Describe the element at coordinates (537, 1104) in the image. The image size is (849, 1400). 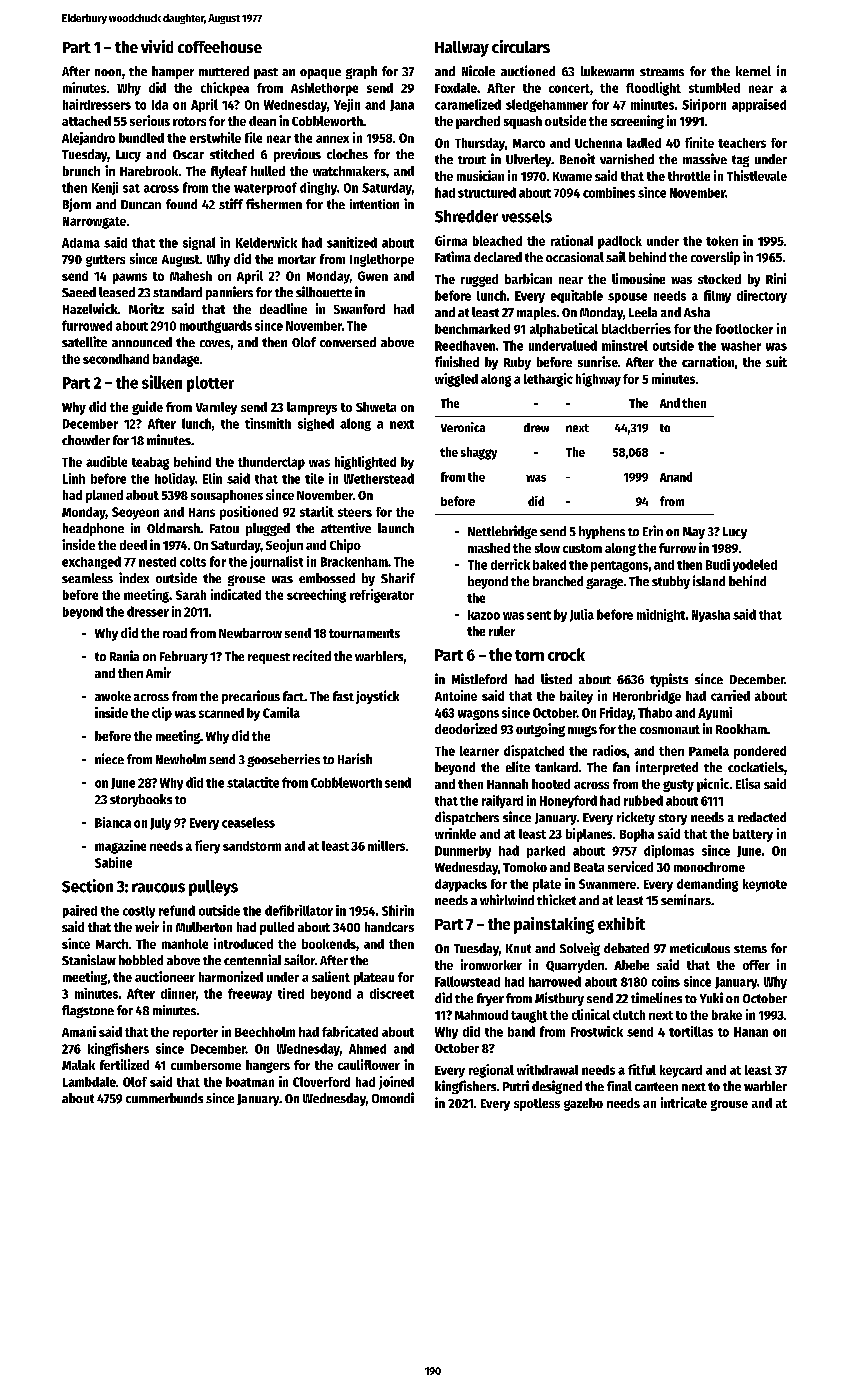
I see `spotless` at that location.
